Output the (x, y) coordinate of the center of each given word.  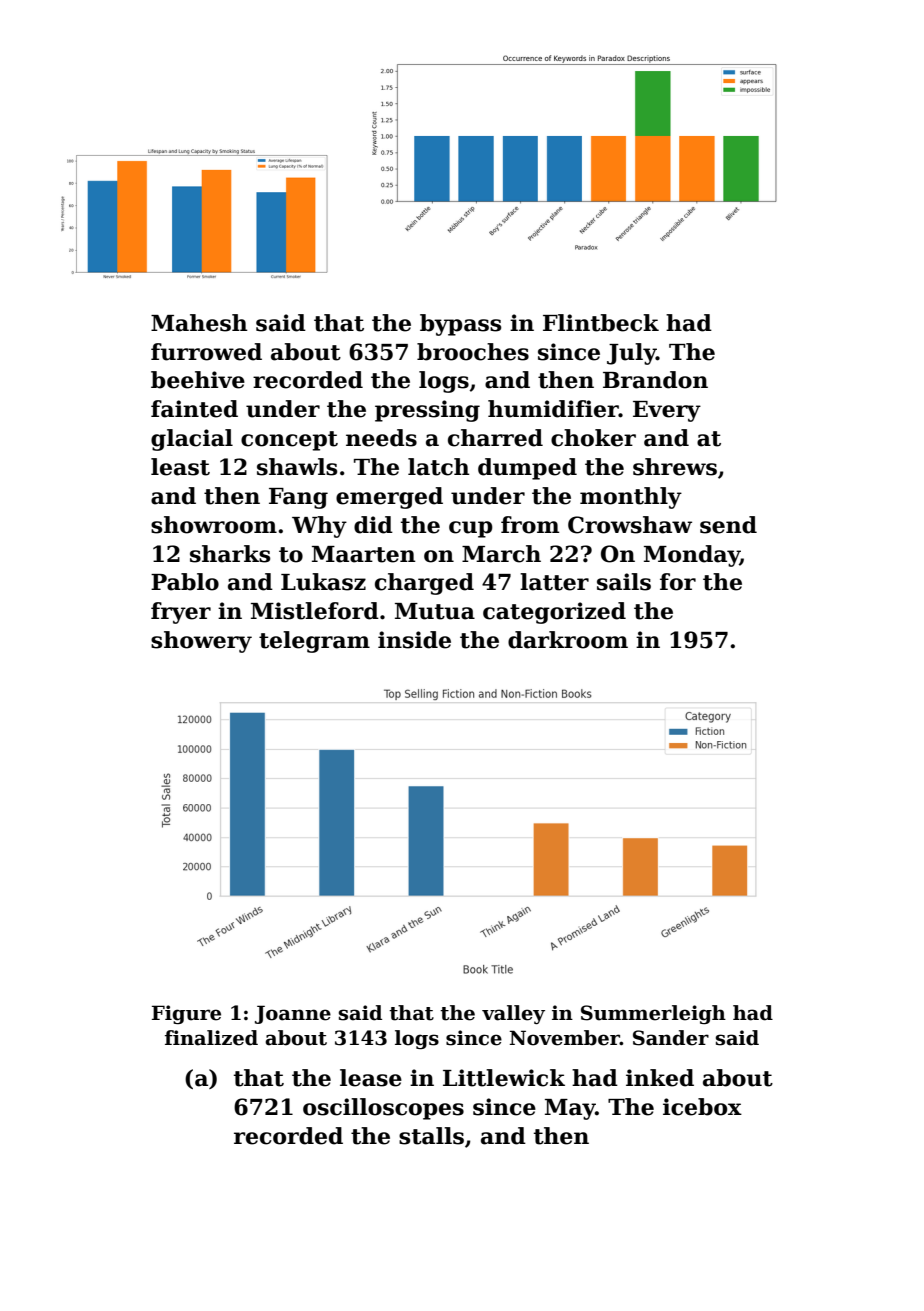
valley (513, 1014)
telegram (314, 642)
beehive (198, 380)
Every (667, 411)
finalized (211, 1038)
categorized (554, 613)
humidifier (553, 409)
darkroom (568, 640)
